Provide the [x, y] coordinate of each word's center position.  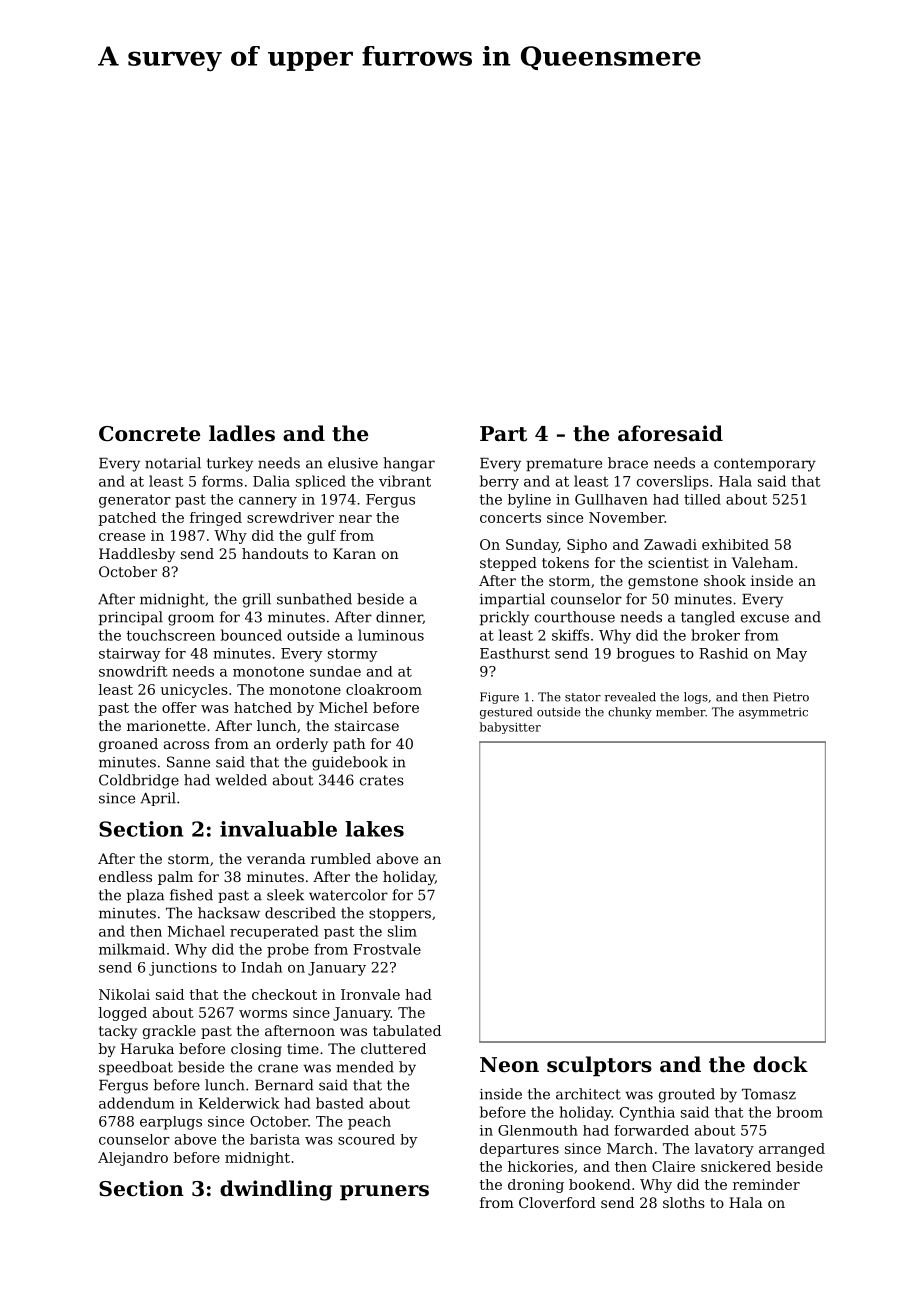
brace [628, 463]
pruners [384, 1193]
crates [382, 780]
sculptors [599, 1066]
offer [179, 707]
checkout [284, 994]
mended [365, 1067]
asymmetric [773, 713]
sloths [684, 1202]
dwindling [276, 1190]
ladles [242, 433]
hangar [409, 464]
